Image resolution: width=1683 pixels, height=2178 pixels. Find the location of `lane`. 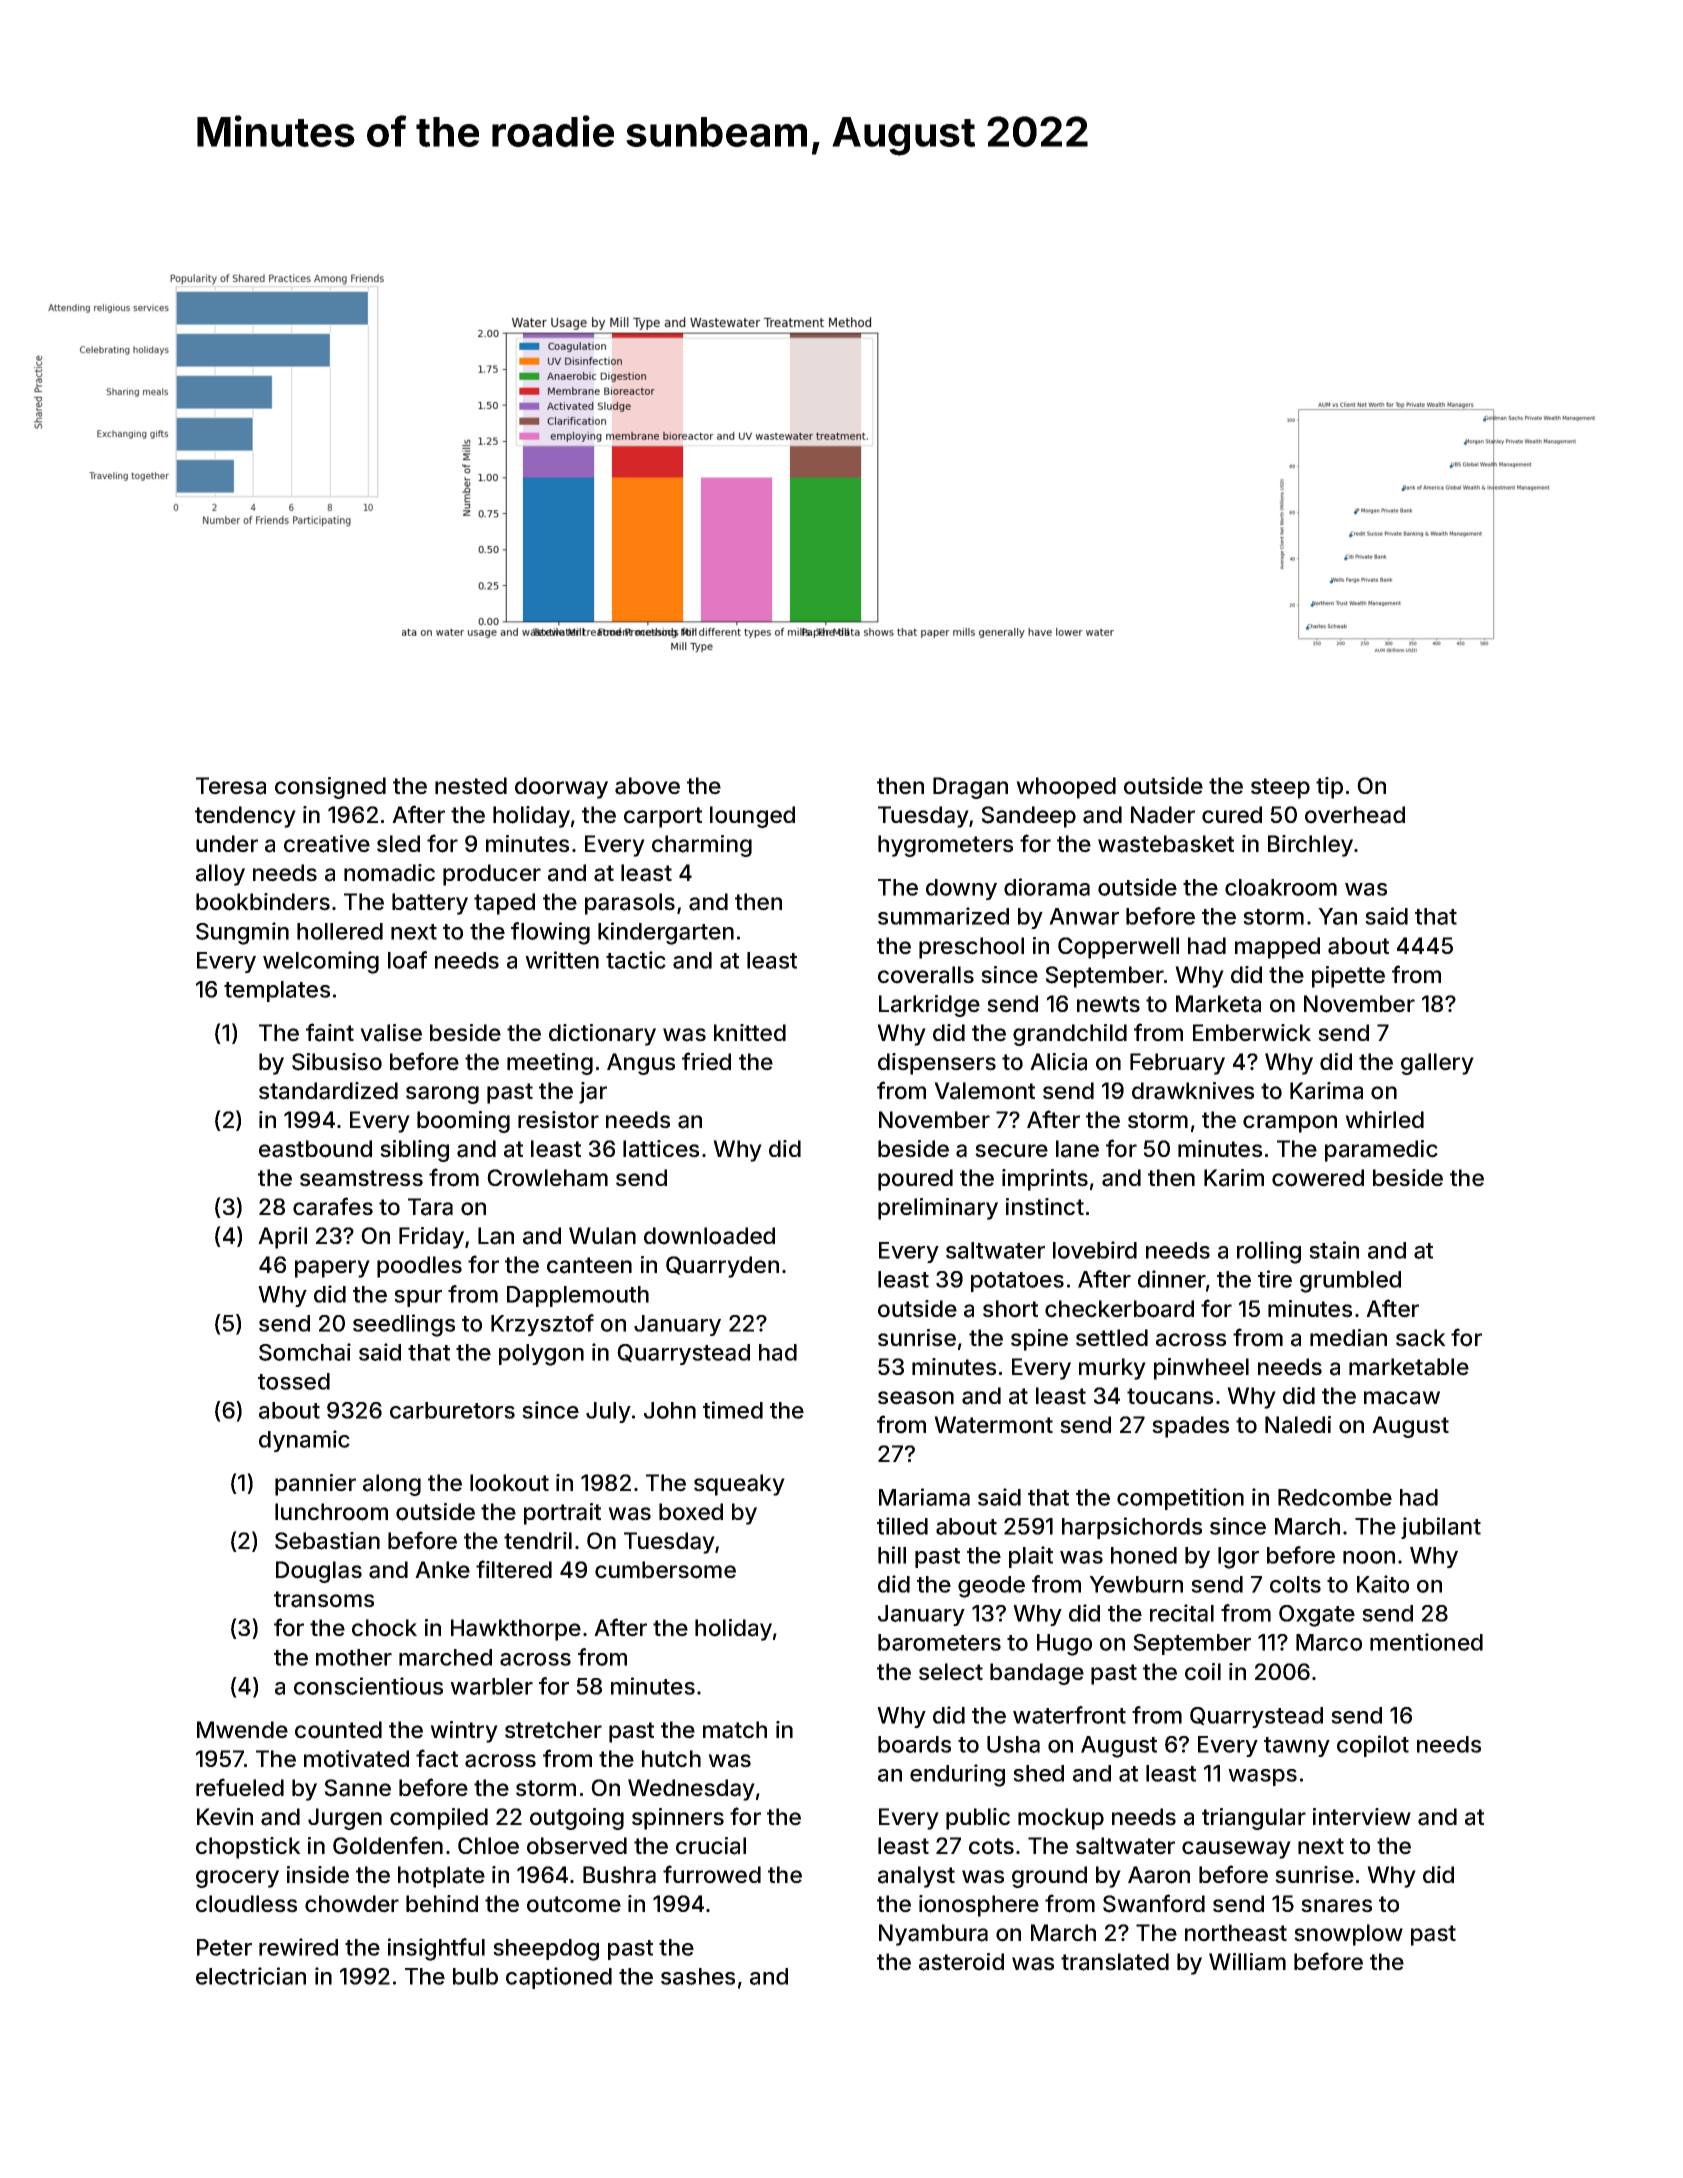

lane is located at coordinates (1077, 1149).
